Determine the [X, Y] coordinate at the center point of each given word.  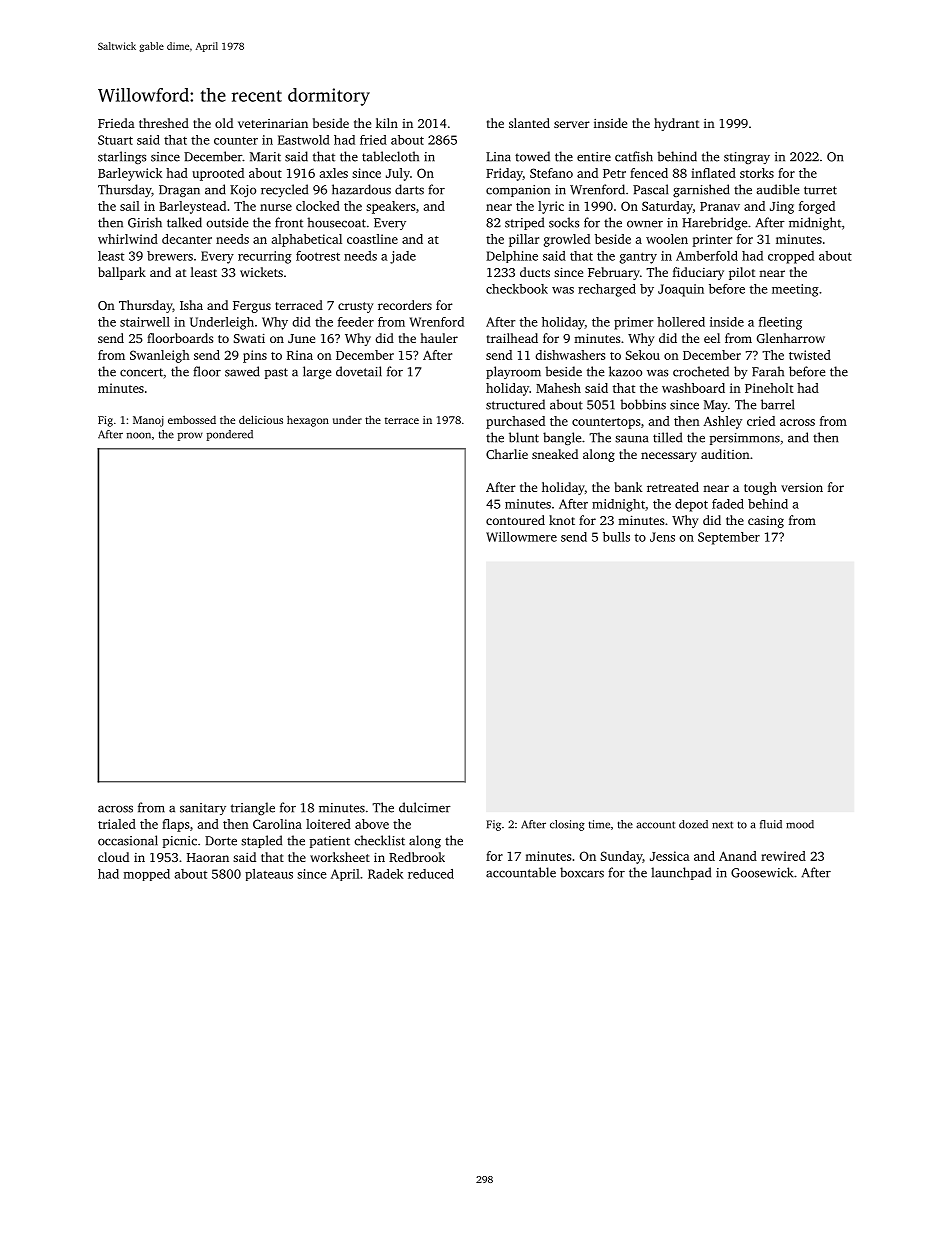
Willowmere [521, 537]
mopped [147, 875]
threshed [164, 123]
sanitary [203, 809]
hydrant [676, 124]
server [572, 124]
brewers [170, 256]
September [729, 538]
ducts [535, 272]
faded [728, 504]
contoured [515, 520]
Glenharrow [791, 338]
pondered [230, 435]
